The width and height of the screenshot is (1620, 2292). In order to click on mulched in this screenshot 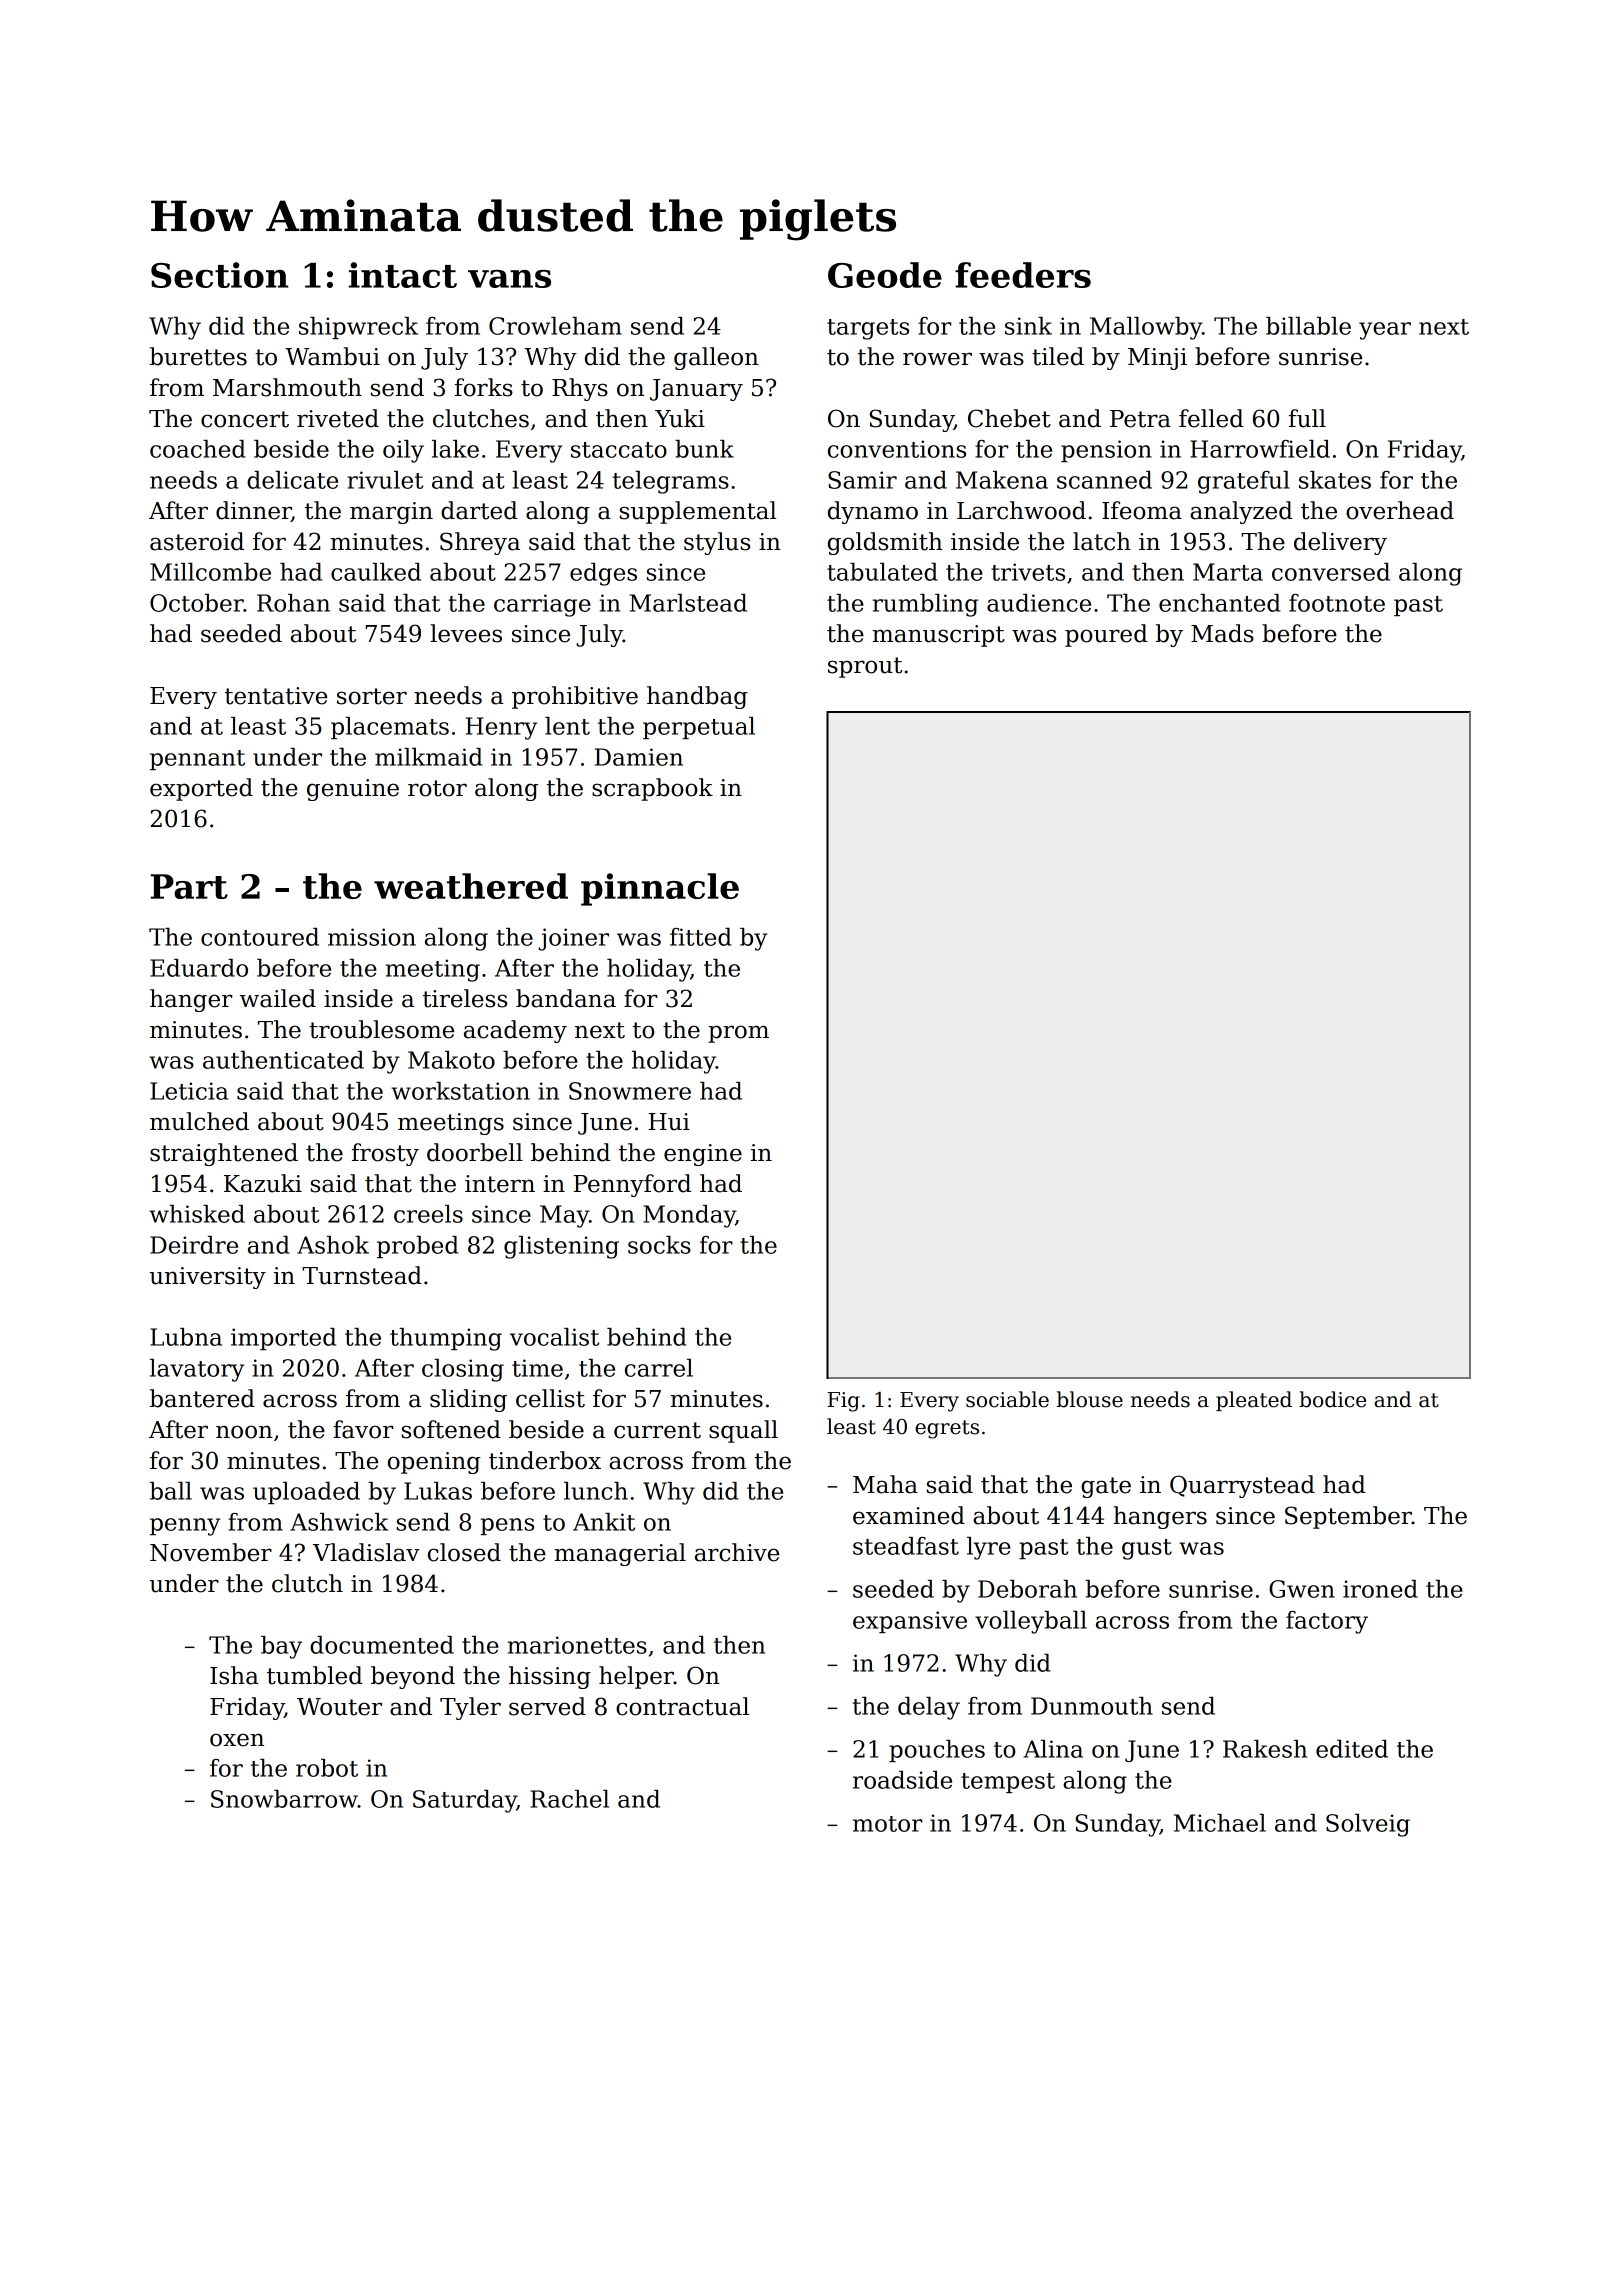, I will do `click(199, 1121)`.
